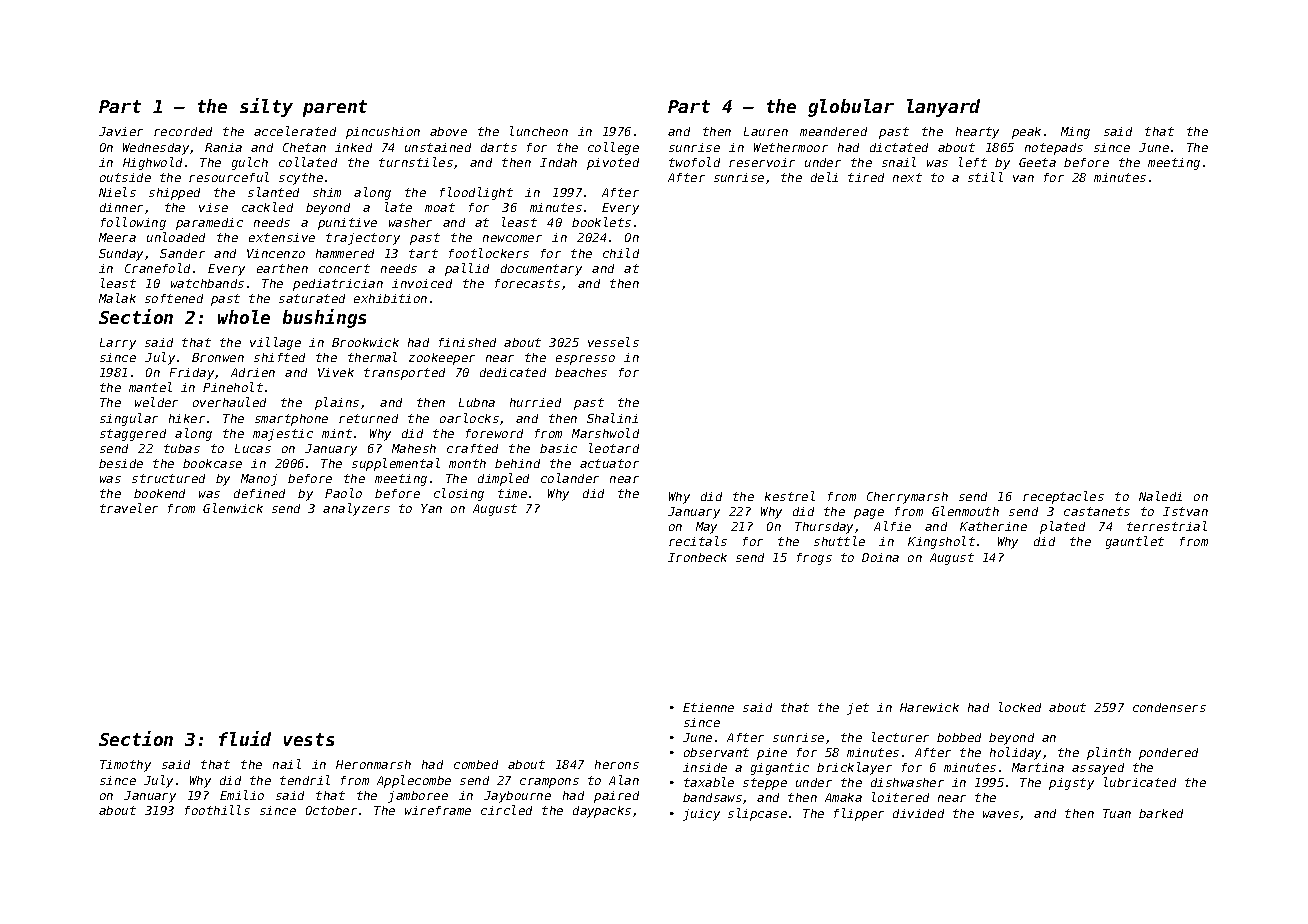  What do you see at coordinates (218, 357) in the screenshot?
I see `Bronwen` at bounding box center [218, 357].
